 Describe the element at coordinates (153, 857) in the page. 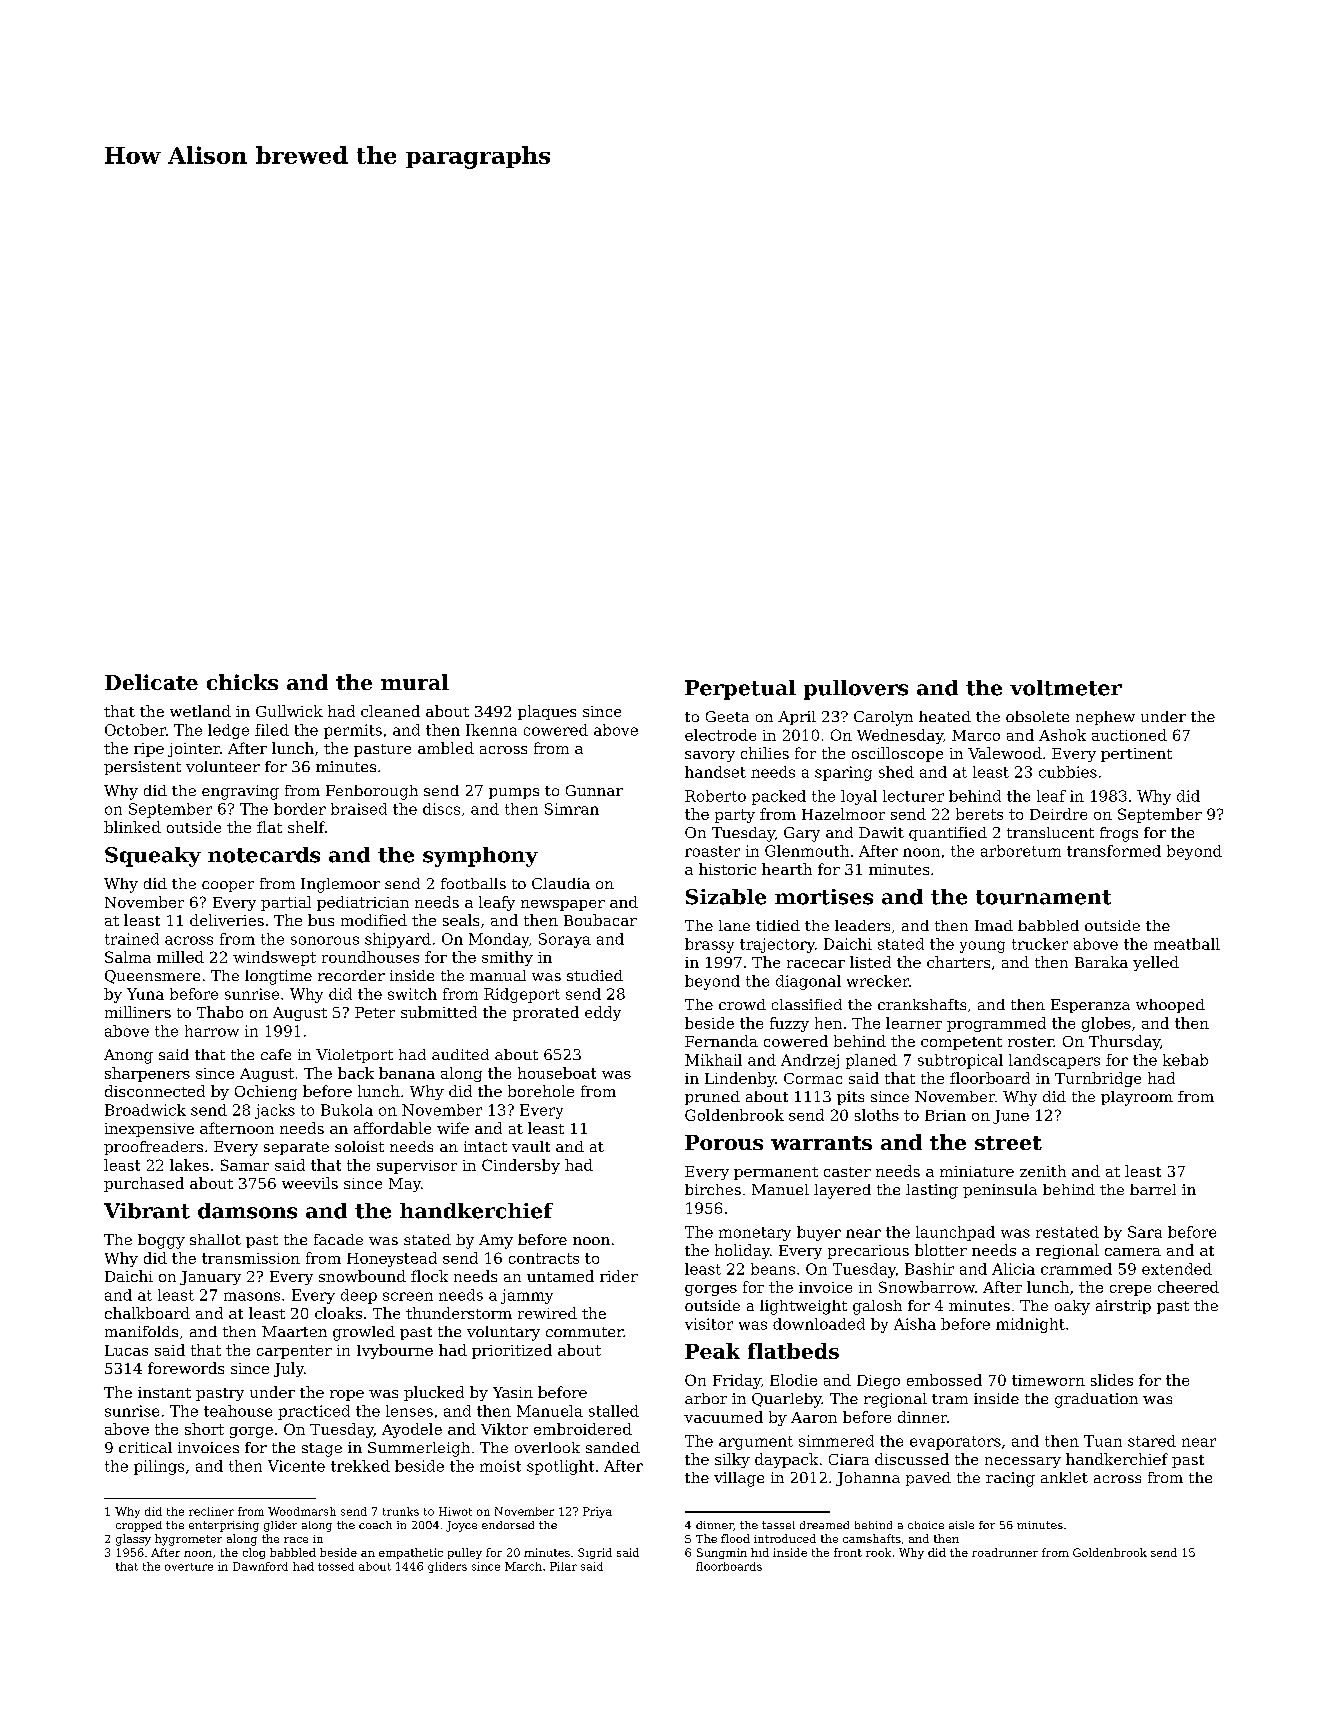

I see `Squeaky` at that location.
